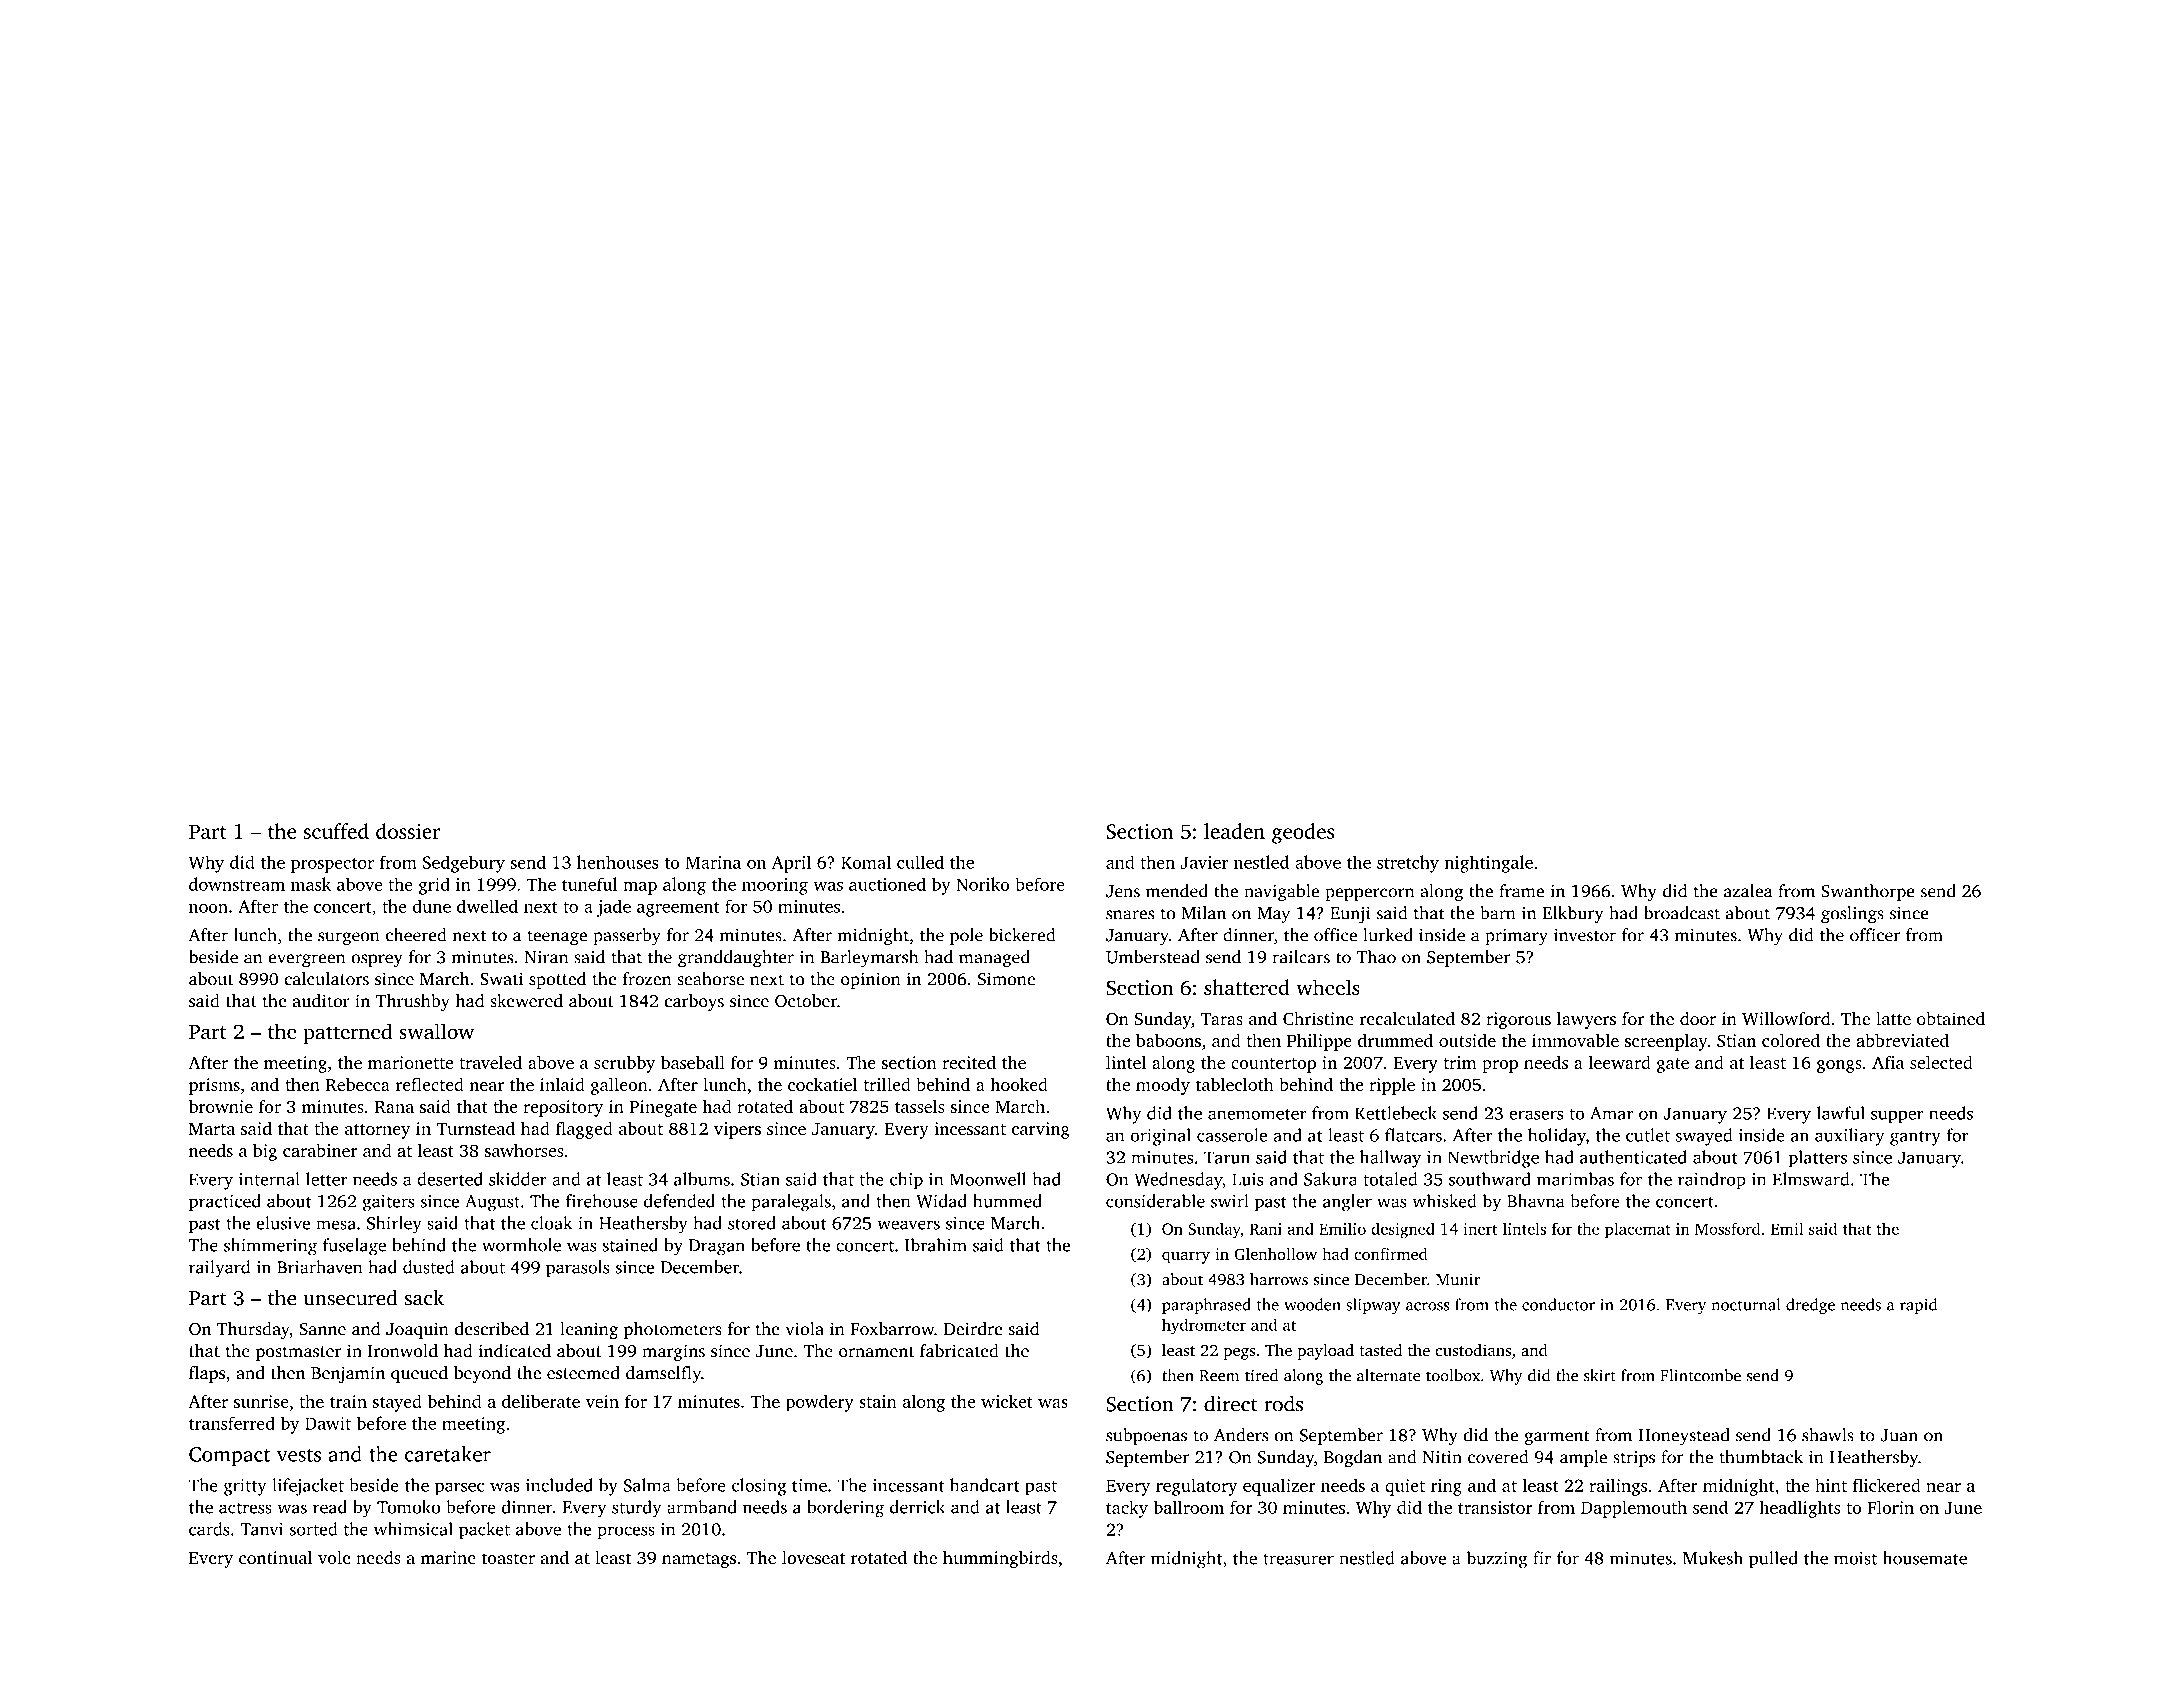  Describe the element at coordinates (332, 865) in the screenshot. I see `prospector` at that location.
